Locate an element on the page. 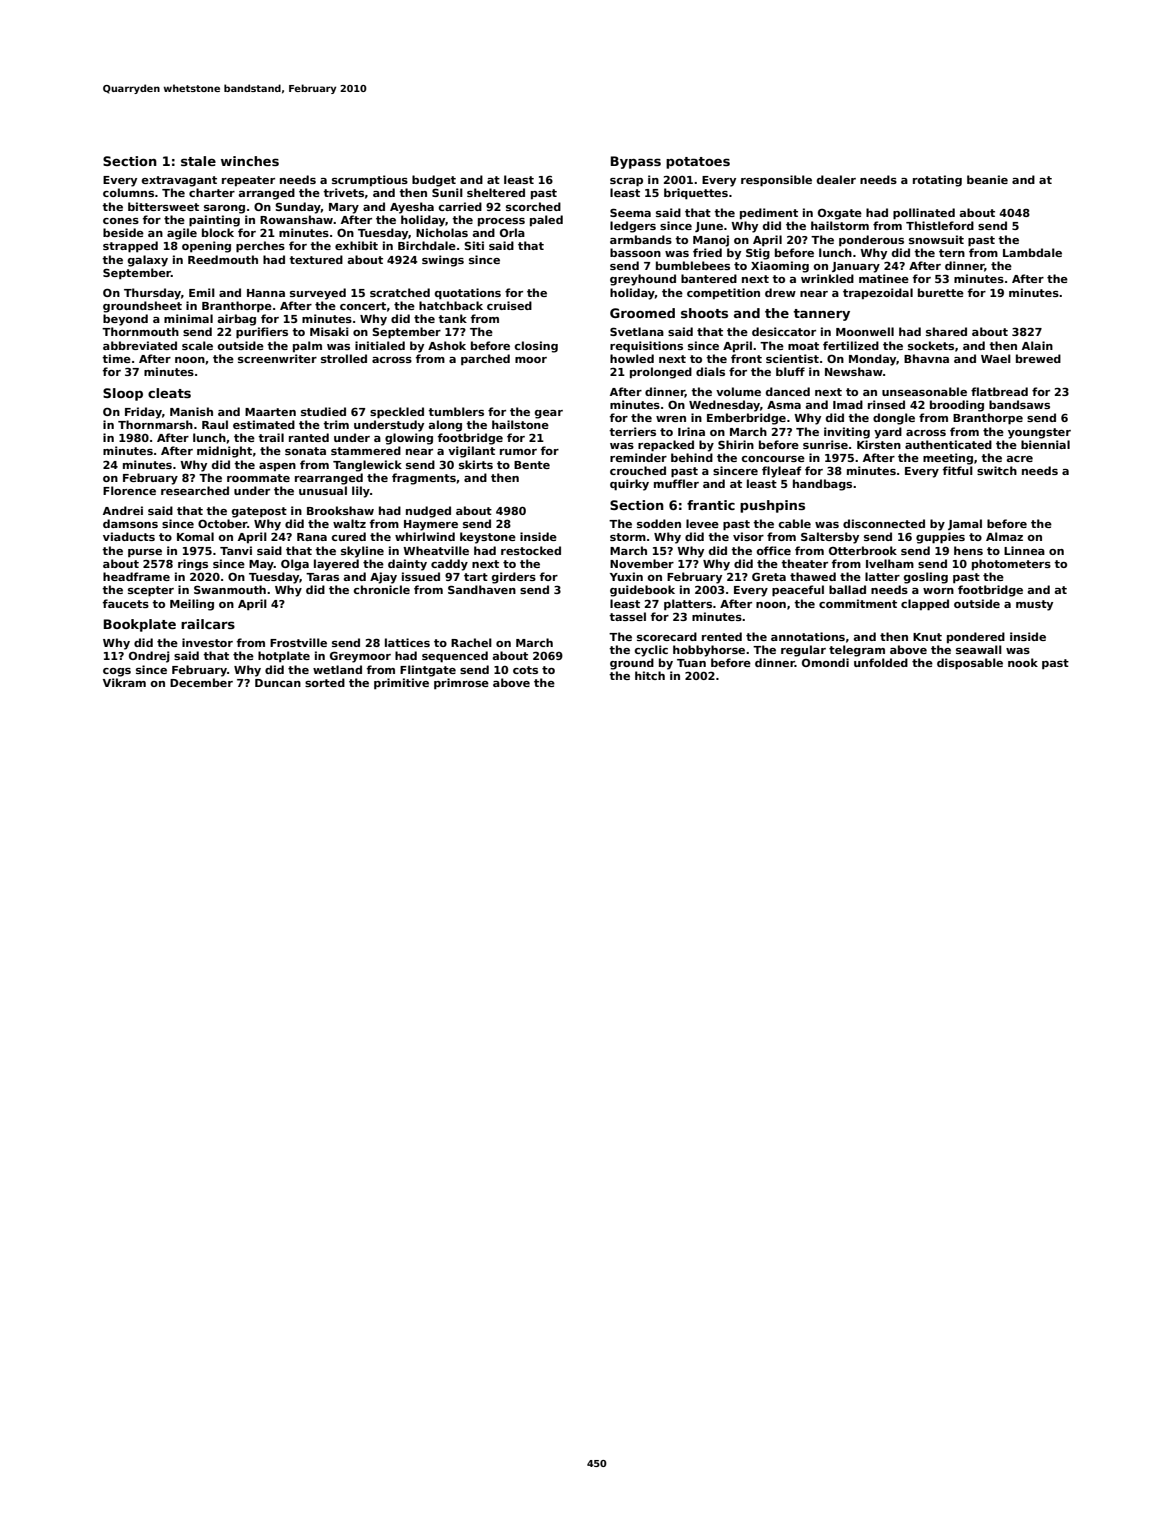 Image resolution: width=1174 pixels, height=1519 pixels. quotations is located at coordinates (468, 294).
